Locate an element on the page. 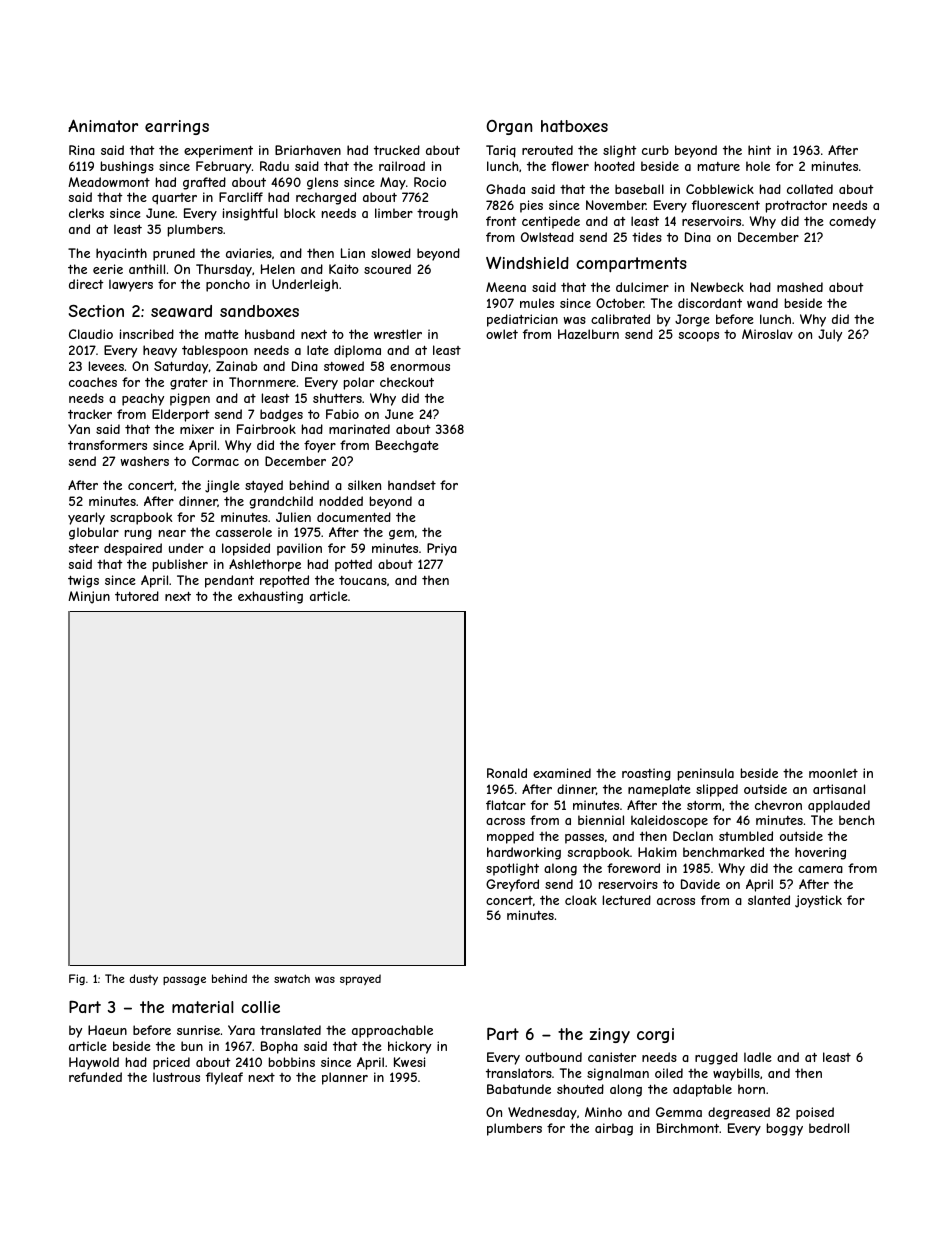  Priya is located at coordinates (442, 549).
